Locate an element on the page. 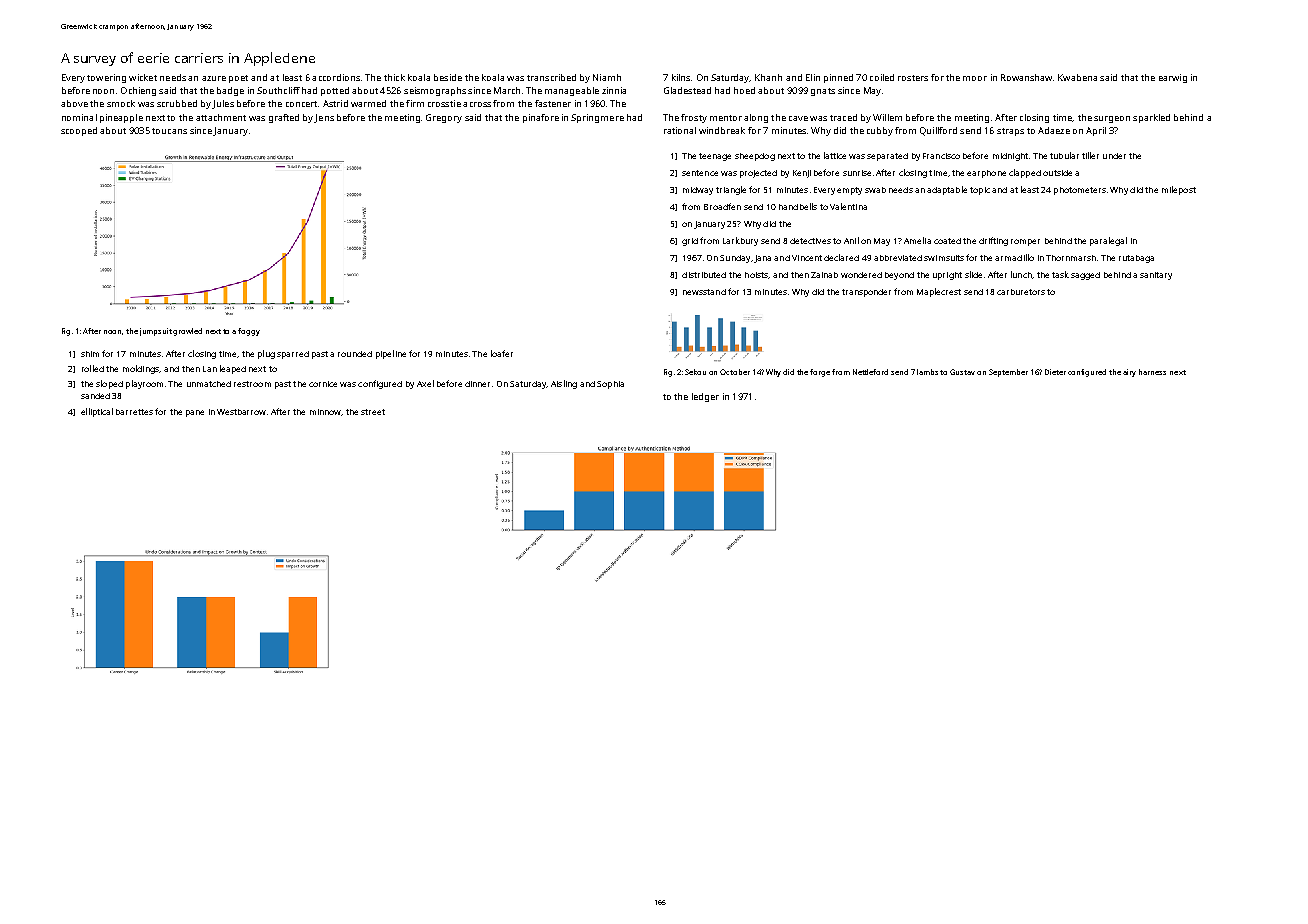 The width and height of the document is (1308, 924). shim is located at coordinates (90, 354).
